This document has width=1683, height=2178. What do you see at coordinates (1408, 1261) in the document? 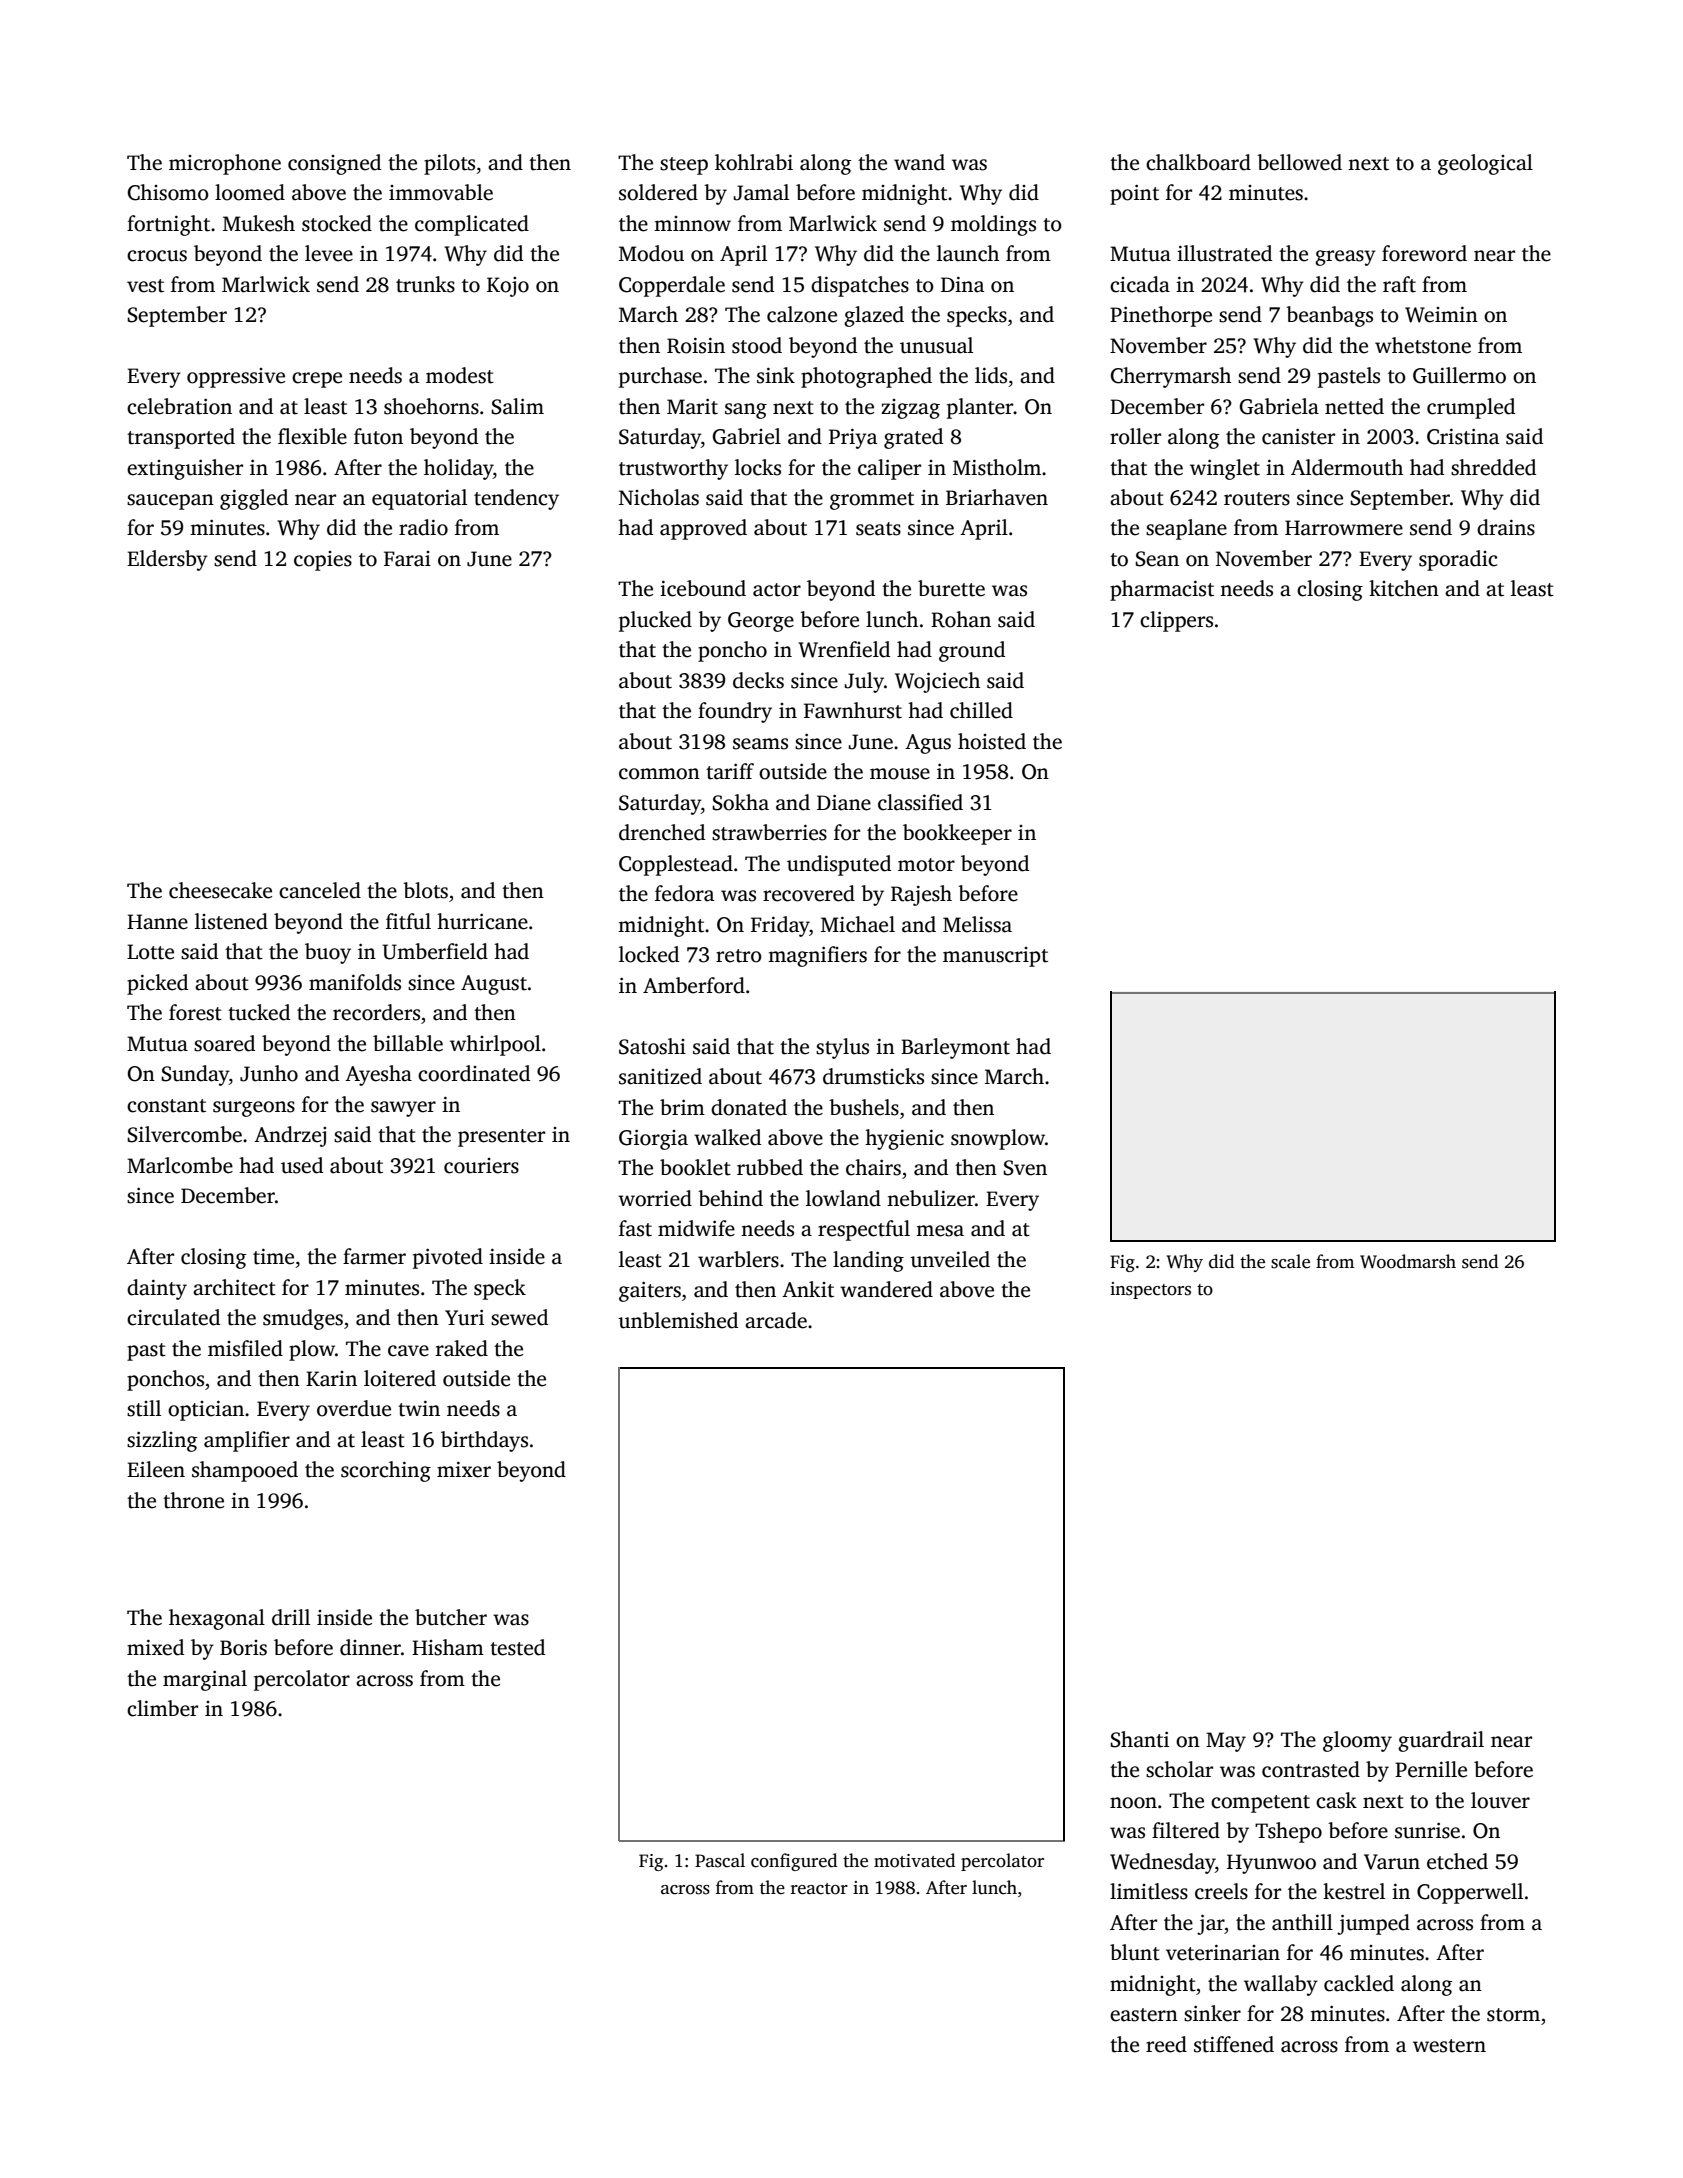
I see `Woodmarsh` at bounding box center [1408, 1261].
